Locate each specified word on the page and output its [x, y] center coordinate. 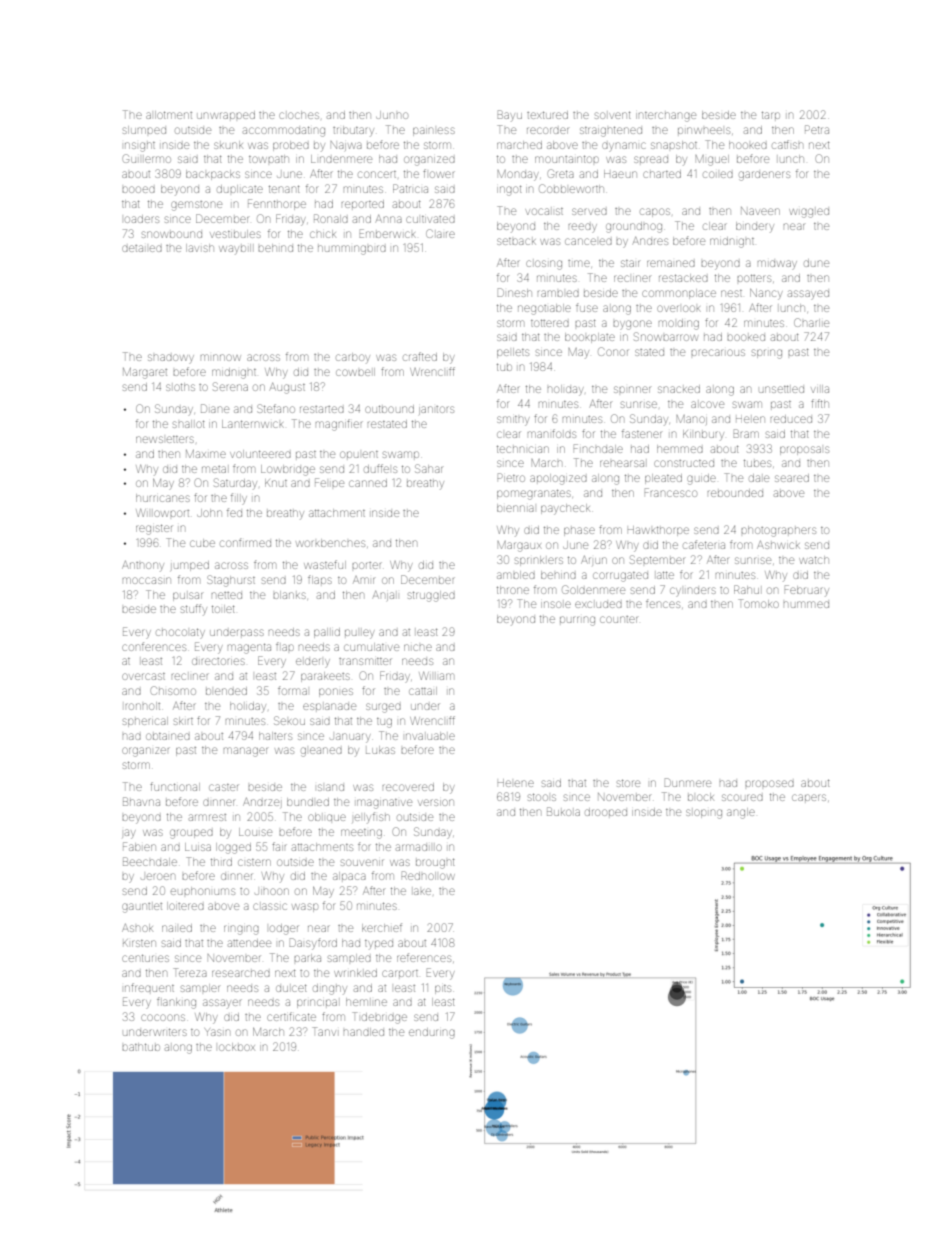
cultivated [430, 219]
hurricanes [163, 498]
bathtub [141, 1047]
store [628, 783]
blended [226, 691]
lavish [200, 248]
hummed [806, 604]
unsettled [781, 389]
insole [556, 604]
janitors [436, 410]
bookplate [590, 338]
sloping [704, 814]
